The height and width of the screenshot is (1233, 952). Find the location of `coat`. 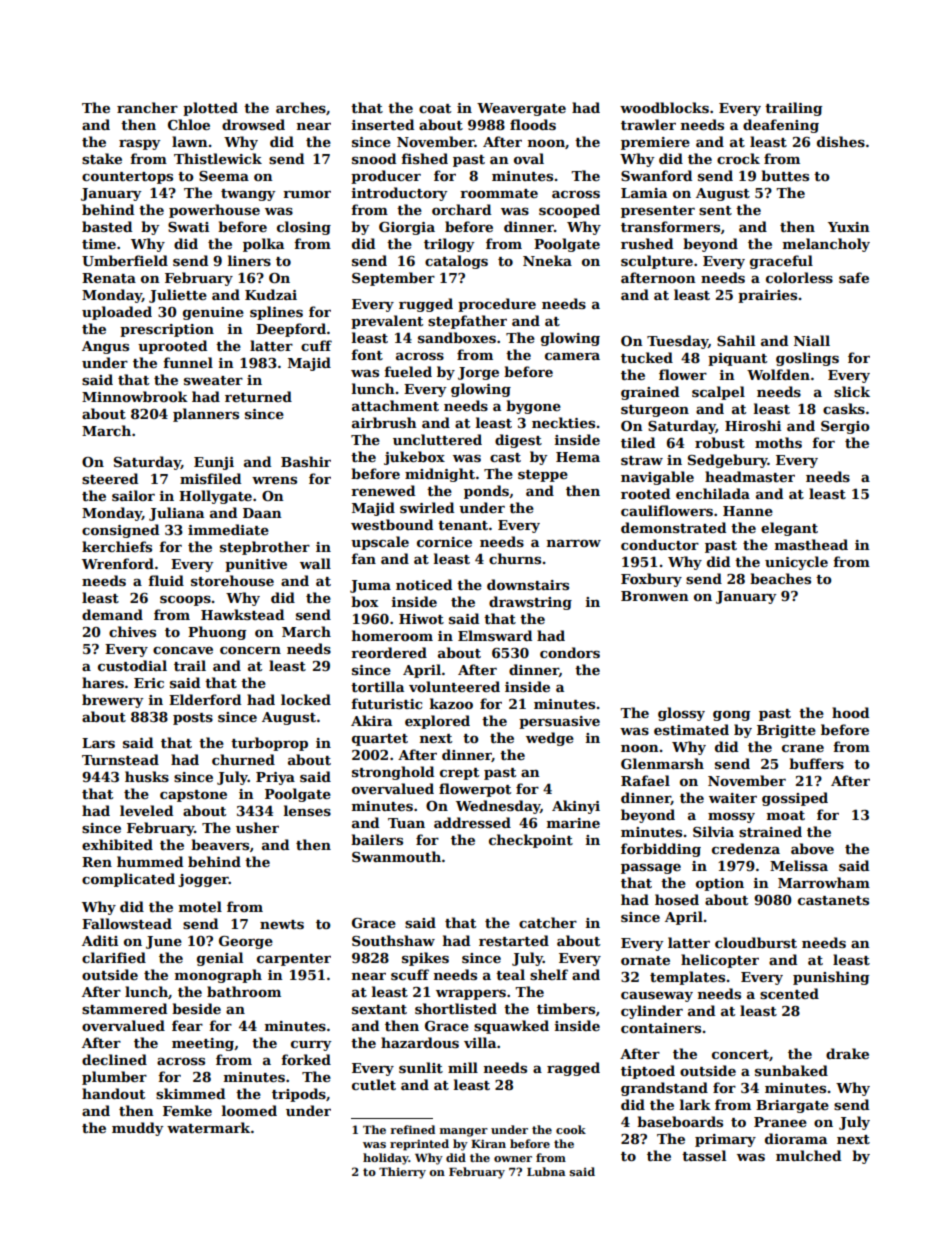

coat is located at coordinates (435, 108).
